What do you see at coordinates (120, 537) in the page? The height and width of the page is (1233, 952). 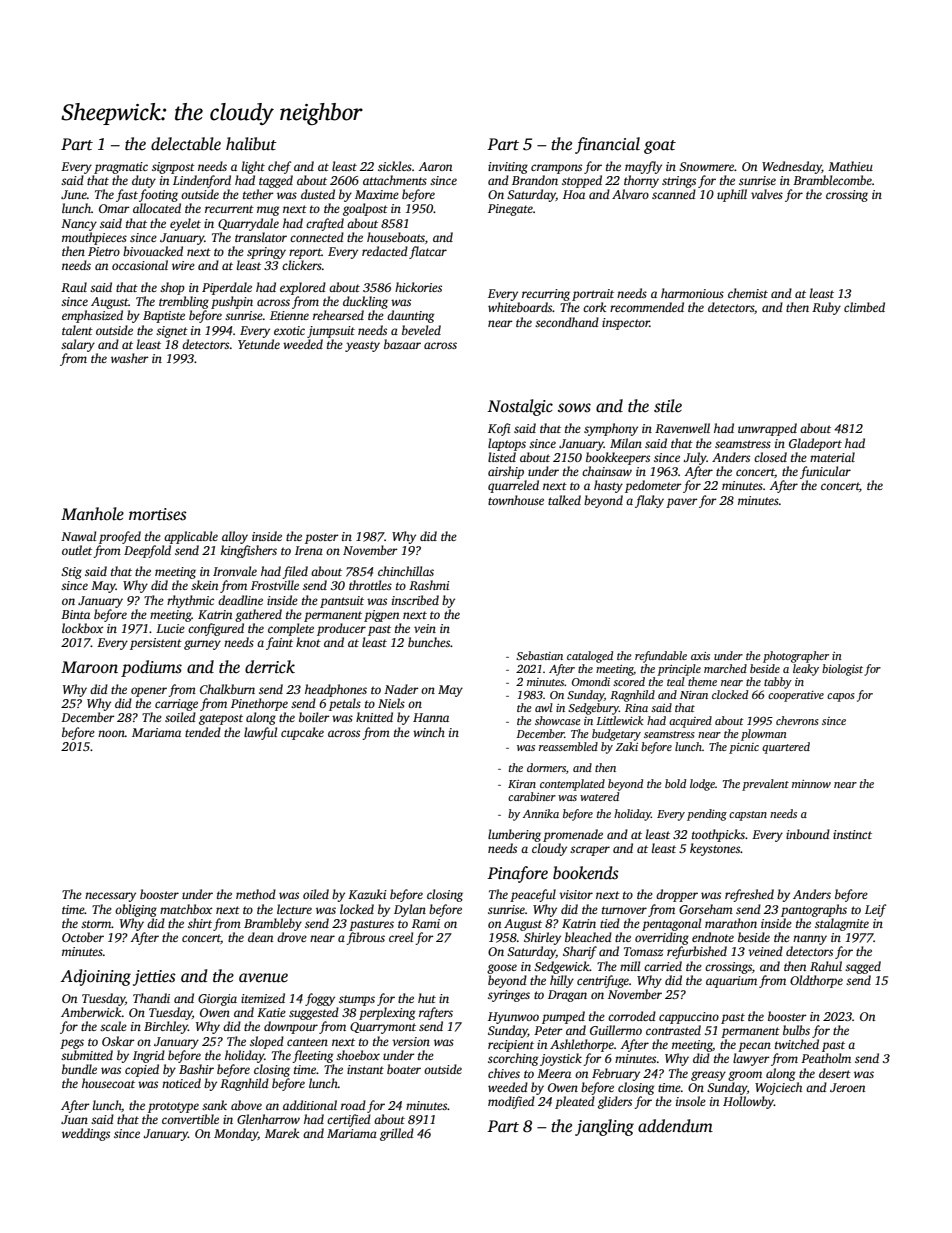 I see `proofed` at bounding box center [120, 537].
